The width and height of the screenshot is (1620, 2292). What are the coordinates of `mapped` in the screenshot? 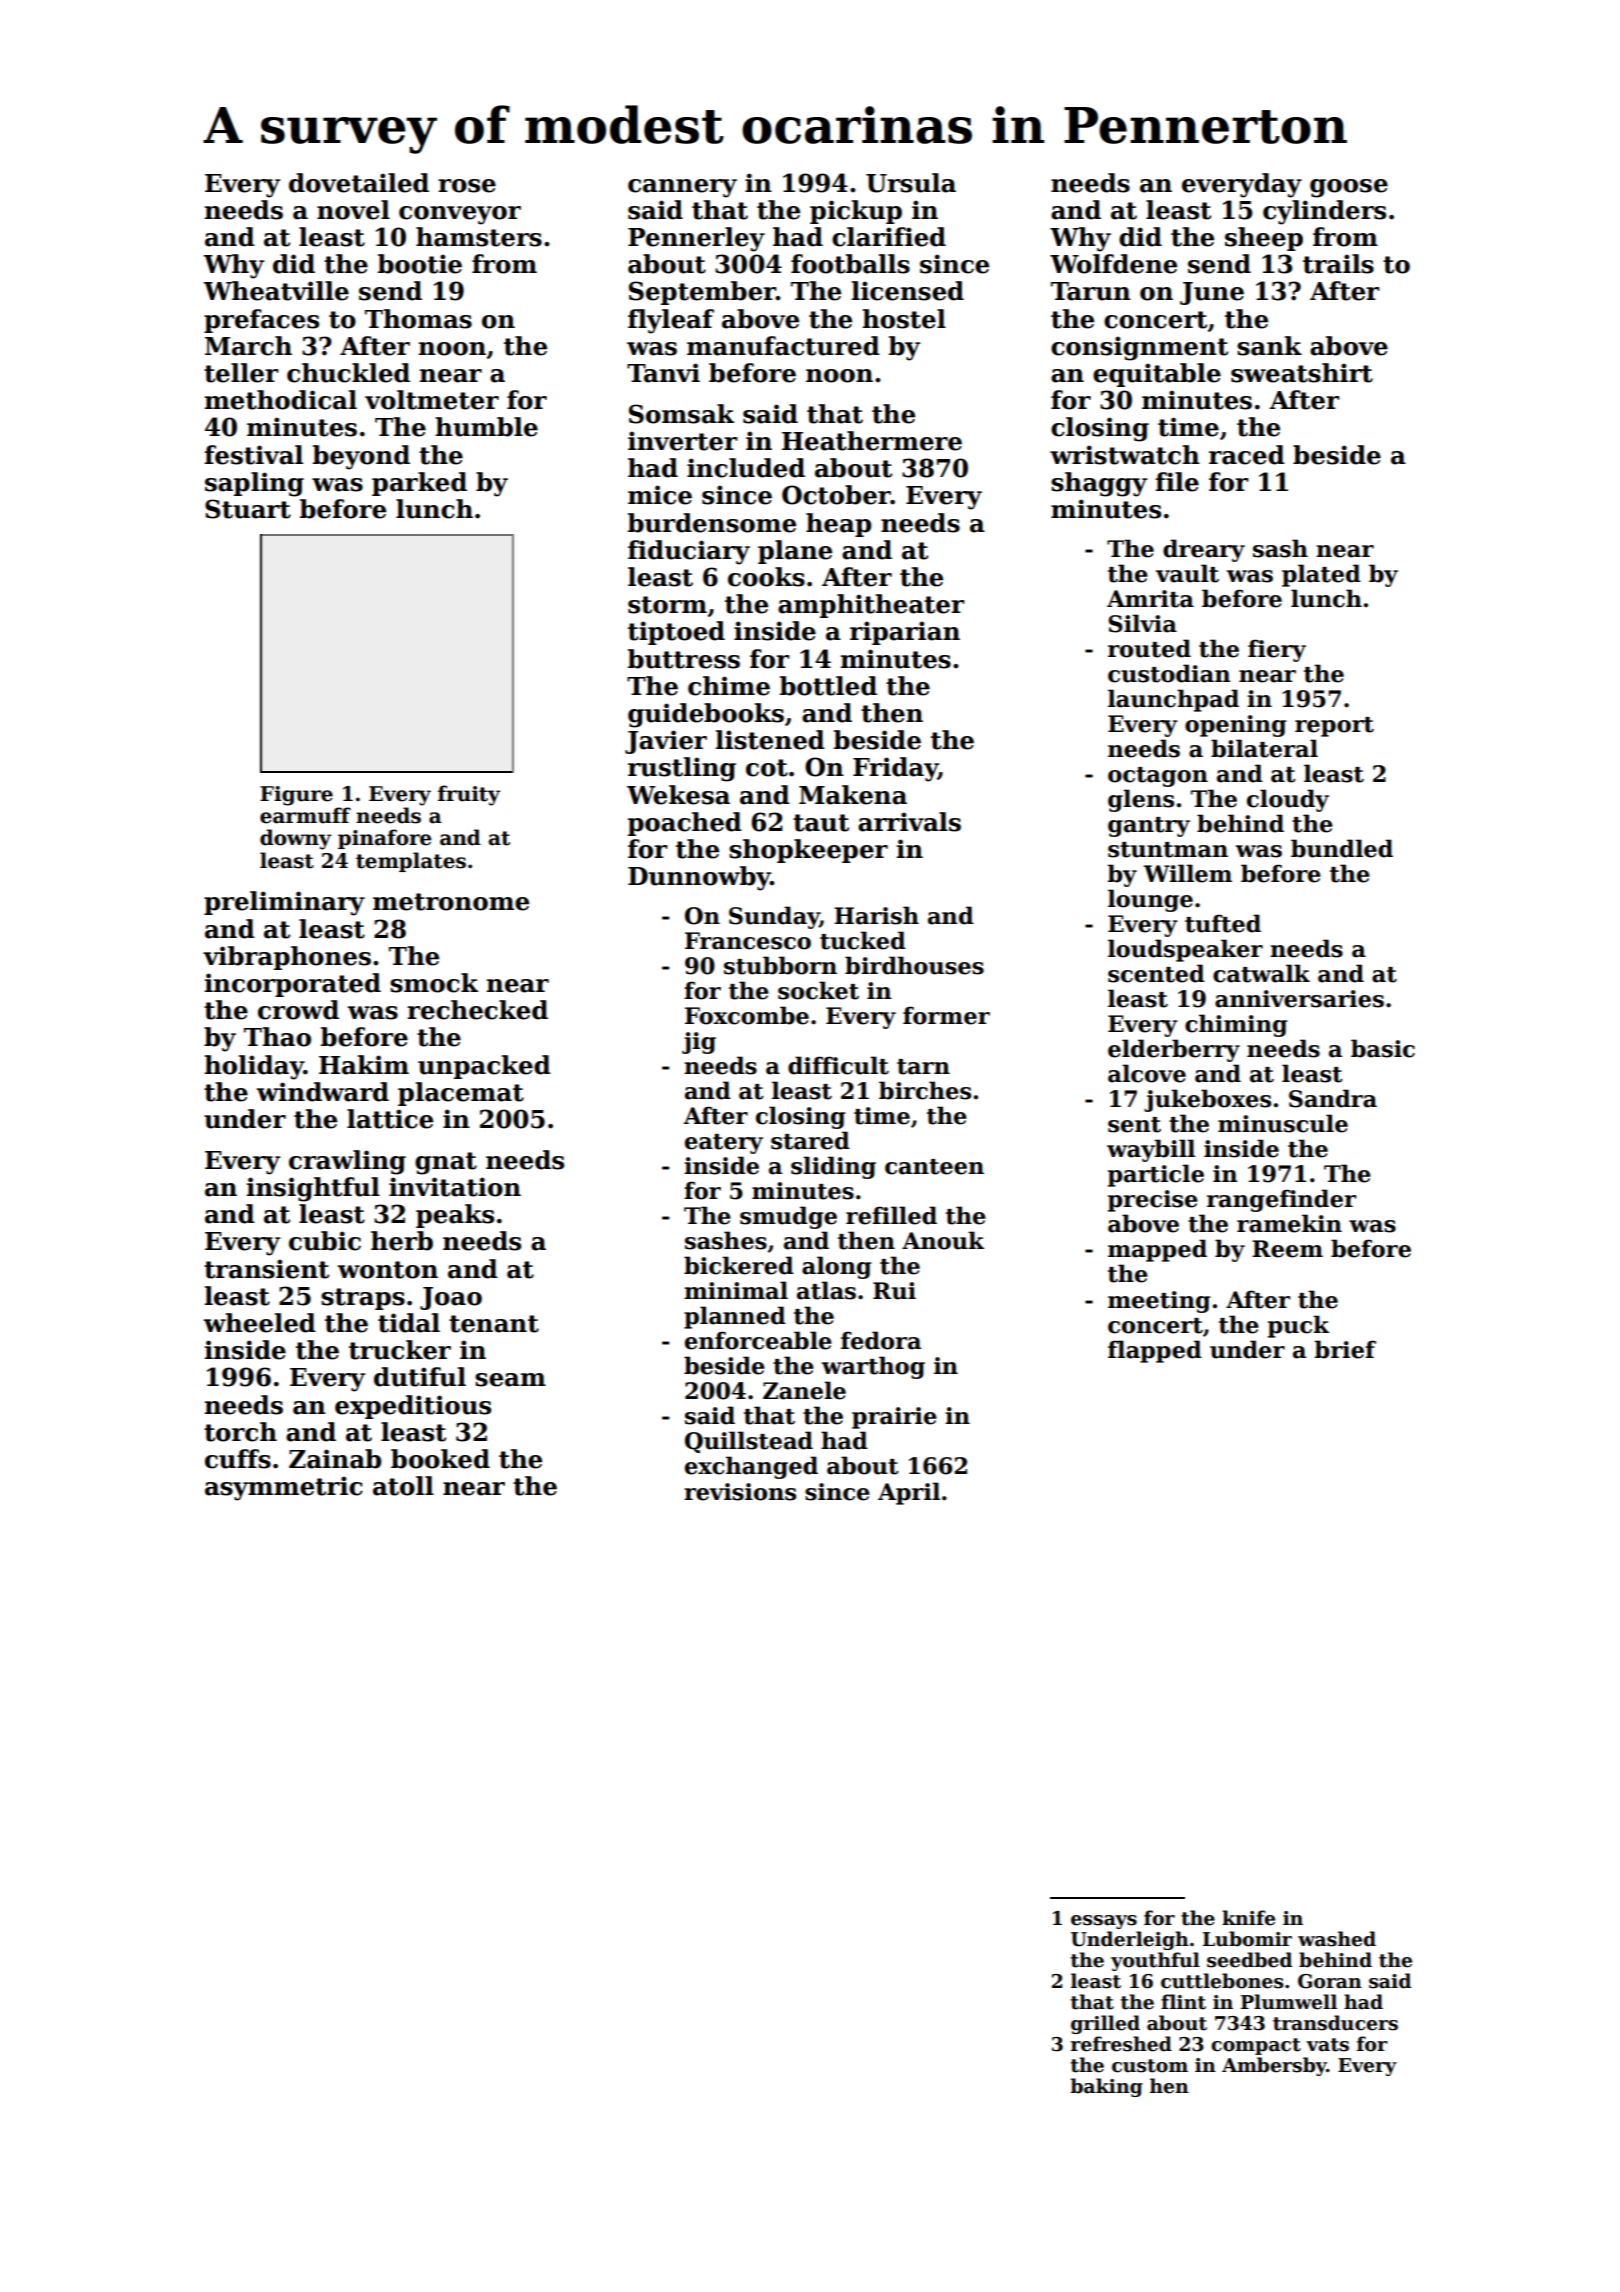 It's located at (1157, 1250).
